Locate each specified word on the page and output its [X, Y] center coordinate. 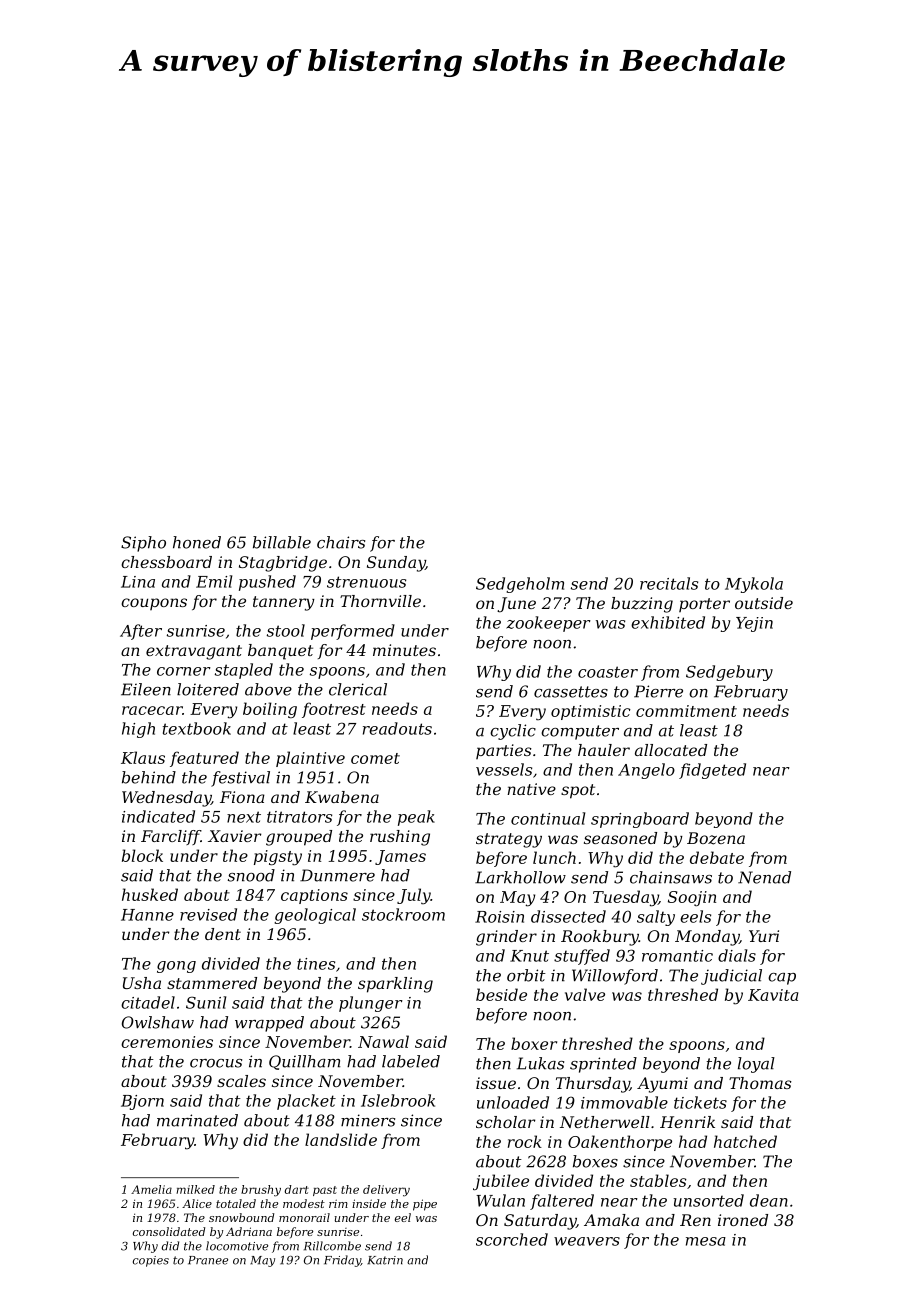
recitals [669, 583]
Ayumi [662, 1085]
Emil [214, 581]
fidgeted [712, 771]
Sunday [396, 564]
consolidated [169, 1231]
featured [204, 759]
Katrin [385, 1260]
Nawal [383, 1041]
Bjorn [142, 1102]
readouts [397, 728]
